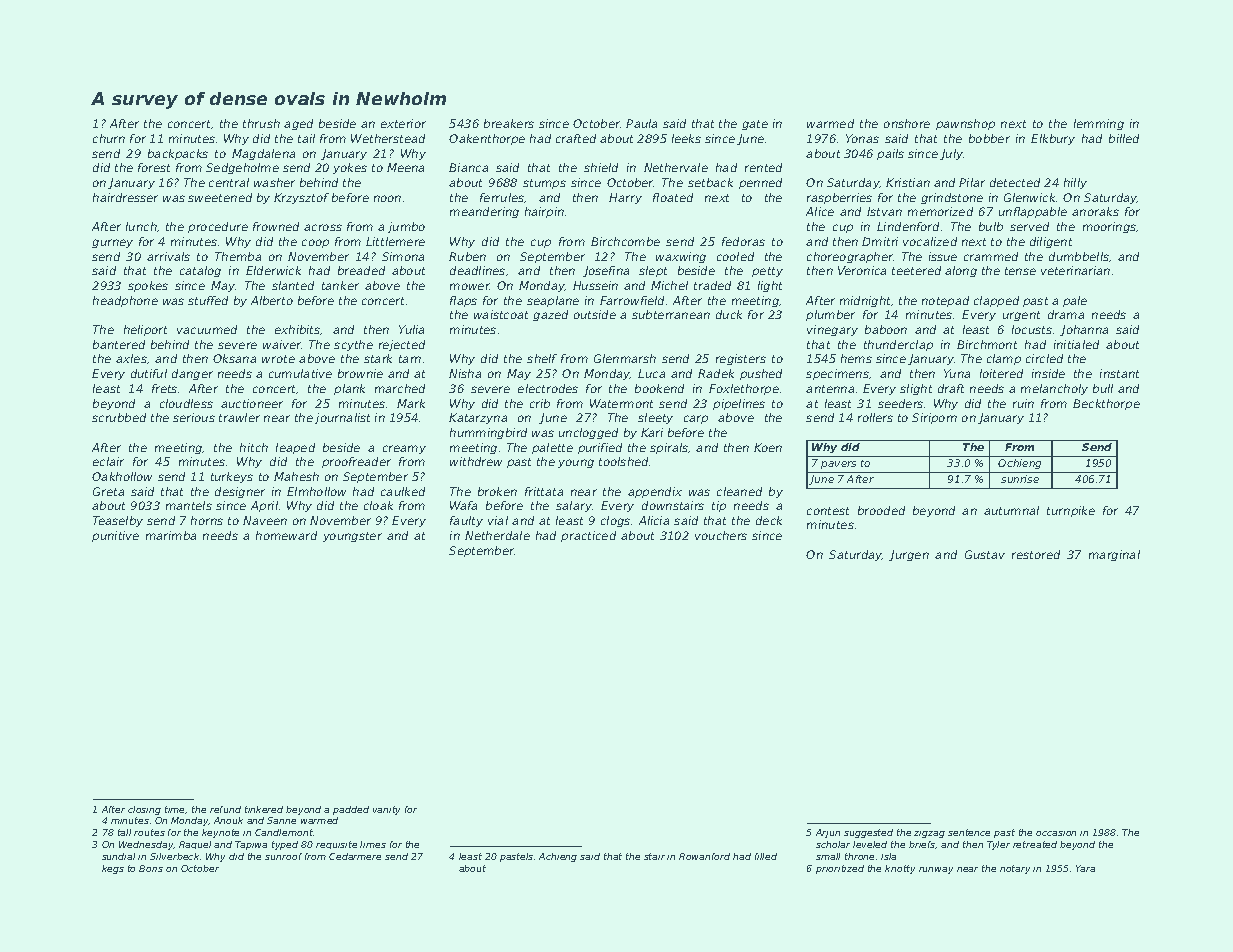  Describe the element at coordinates (1036, 554) in the screenshot. I see `restored` at that location.
